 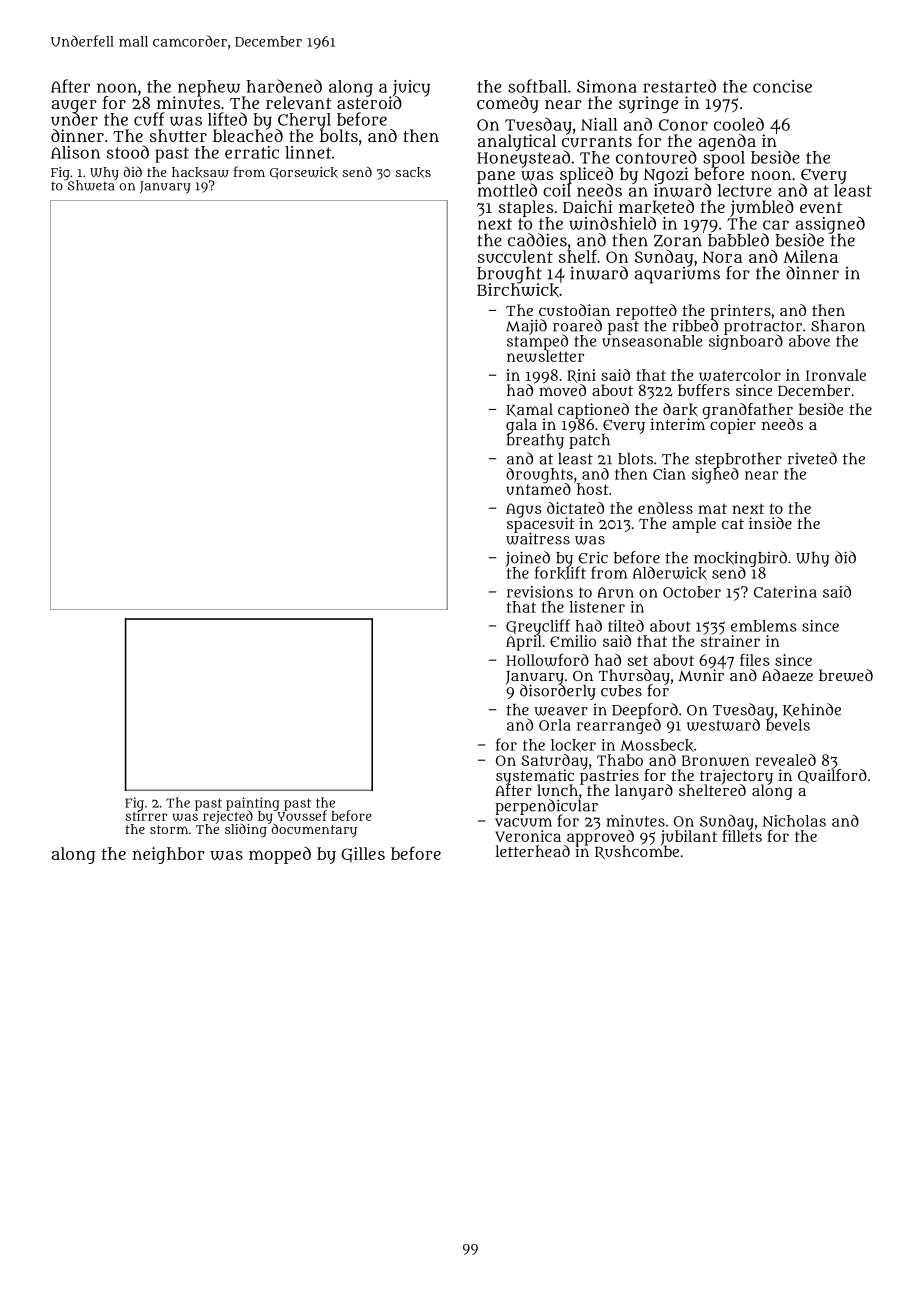 I want to click on mockingbird, so click(x=740, y=559).
